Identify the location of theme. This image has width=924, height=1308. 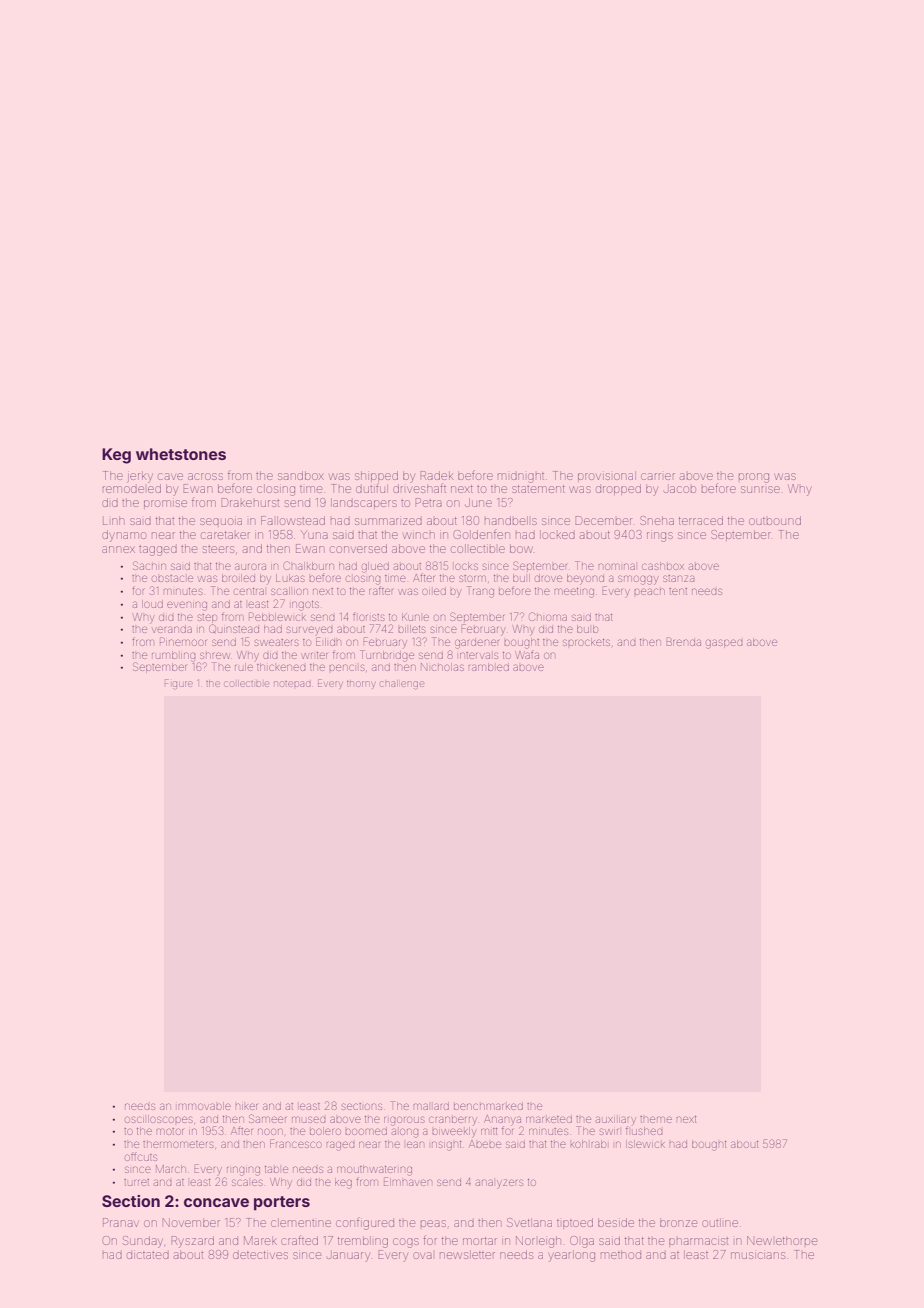
(656, 1119).
